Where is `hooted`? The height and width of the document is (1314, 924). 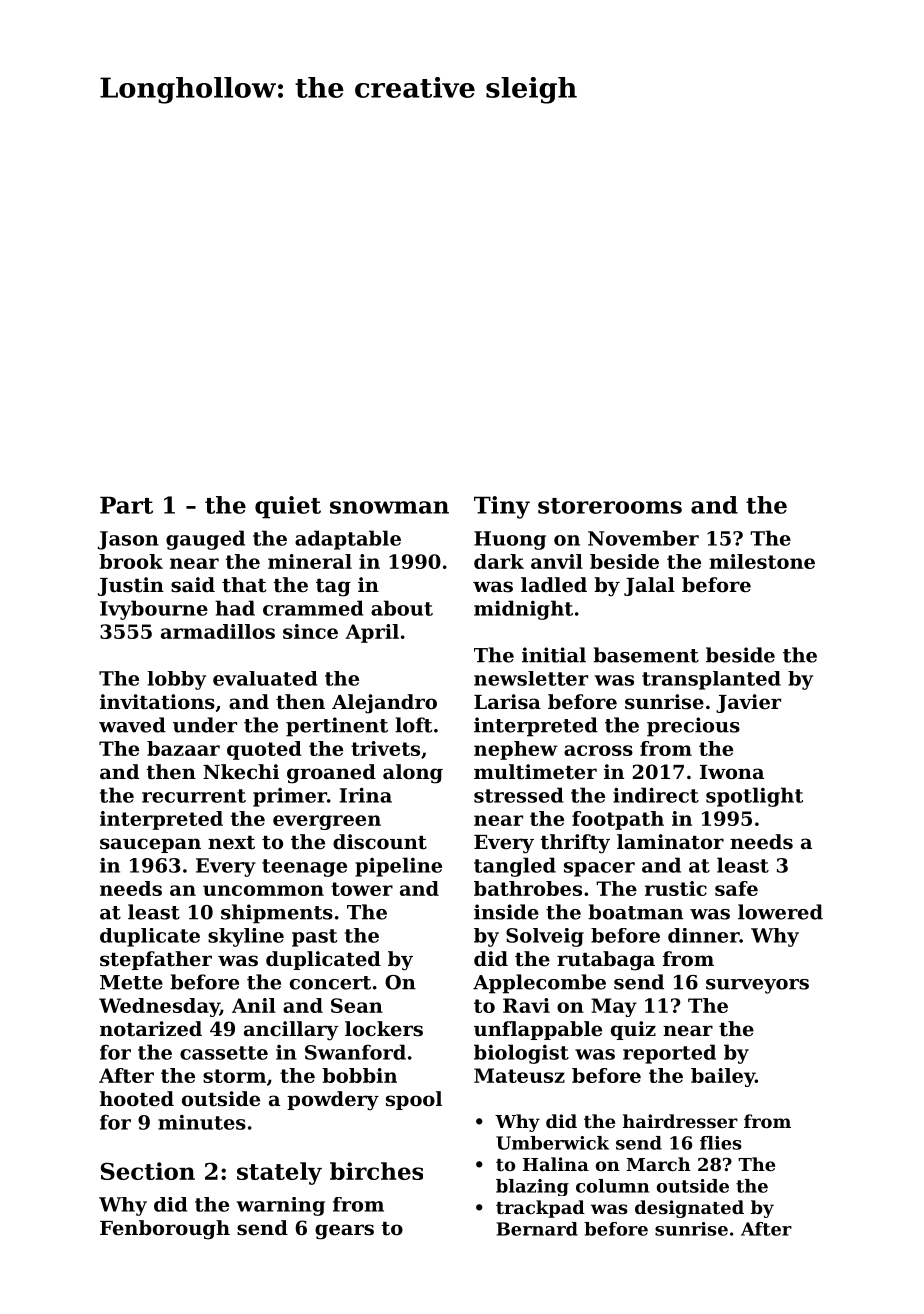
hooted is located at coordinates (137, 1099).
